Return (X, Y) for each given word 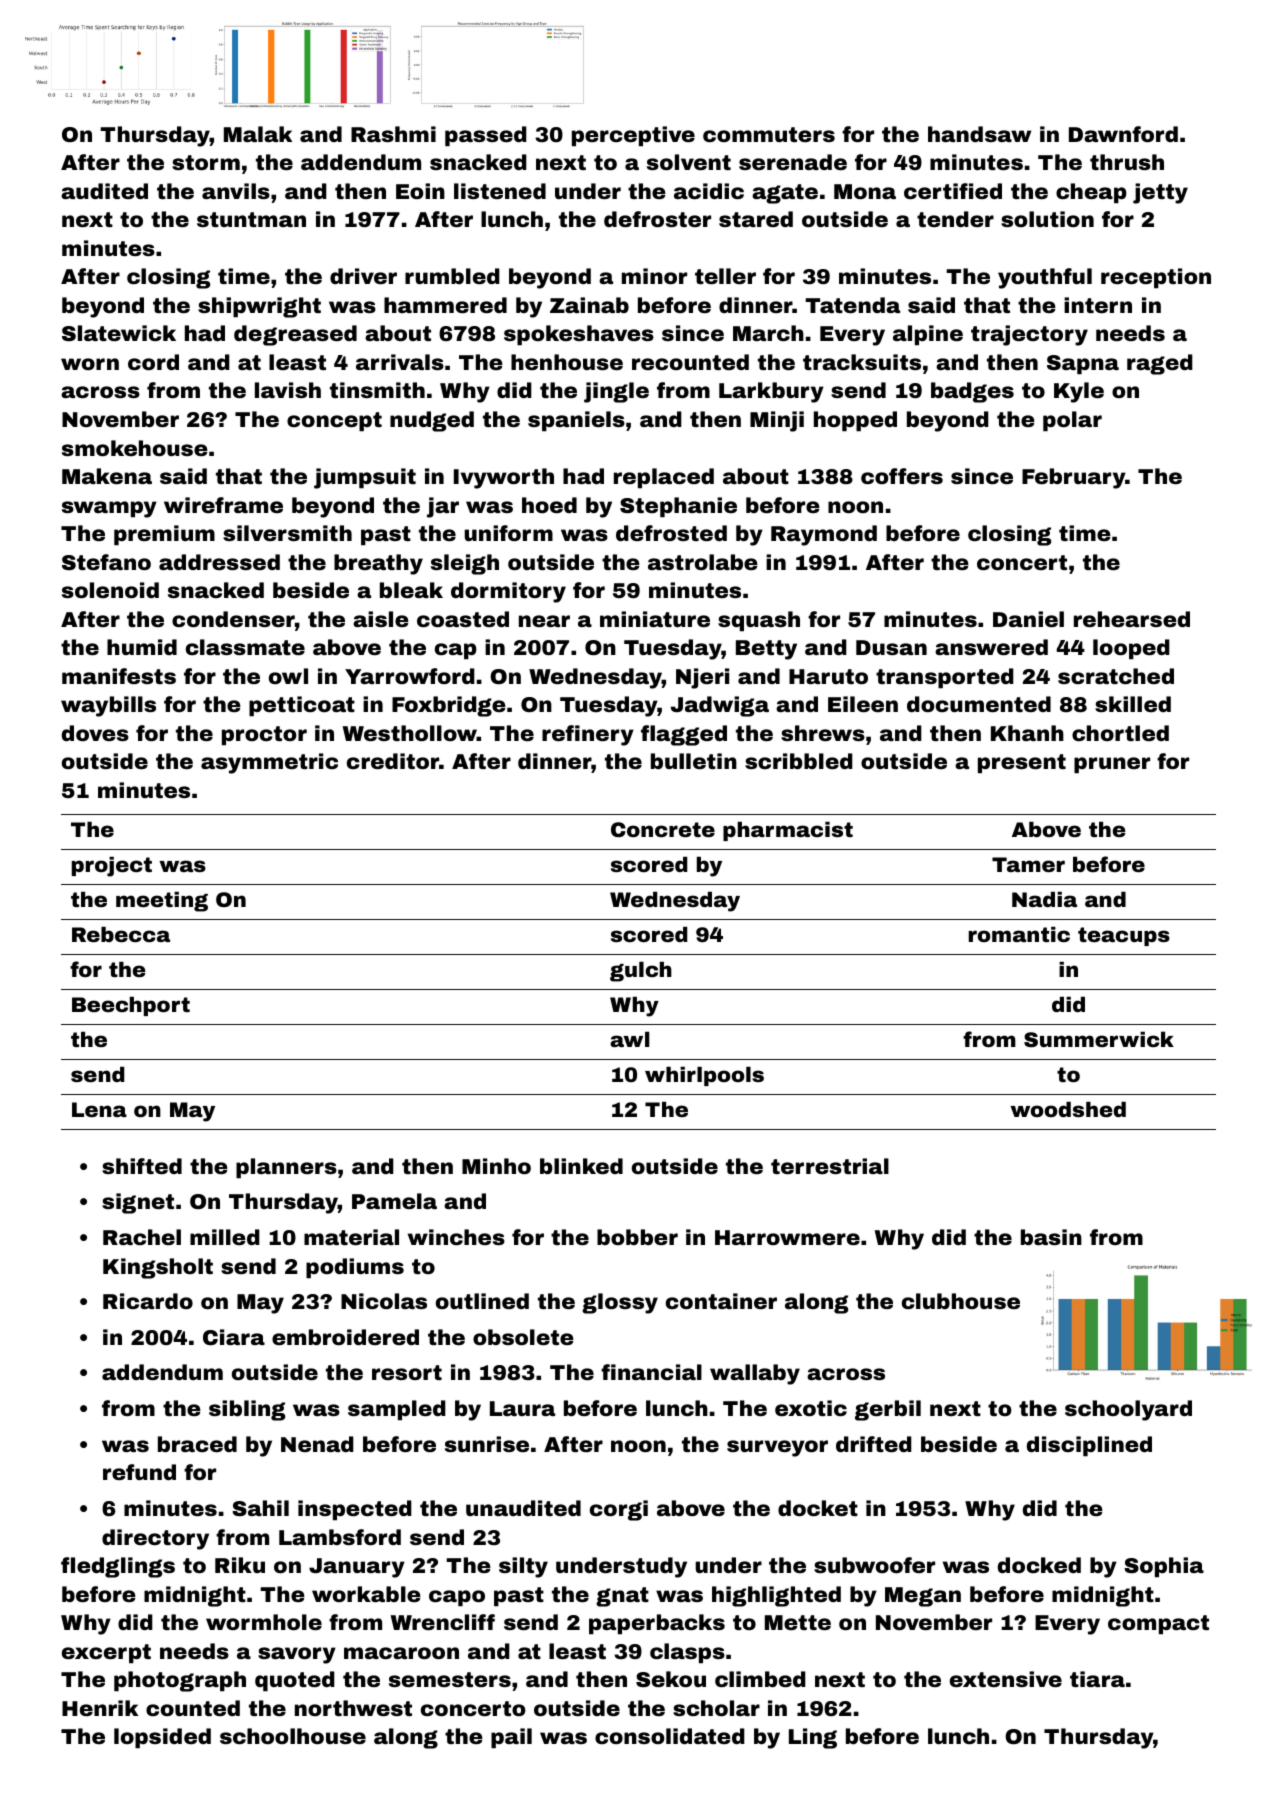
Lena (99, 1109)
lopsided (162, 1738)
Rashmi (393, 134)
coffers (902, 476)
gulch (641, 972)
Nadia (1044, 899)
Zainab (589, 305)
